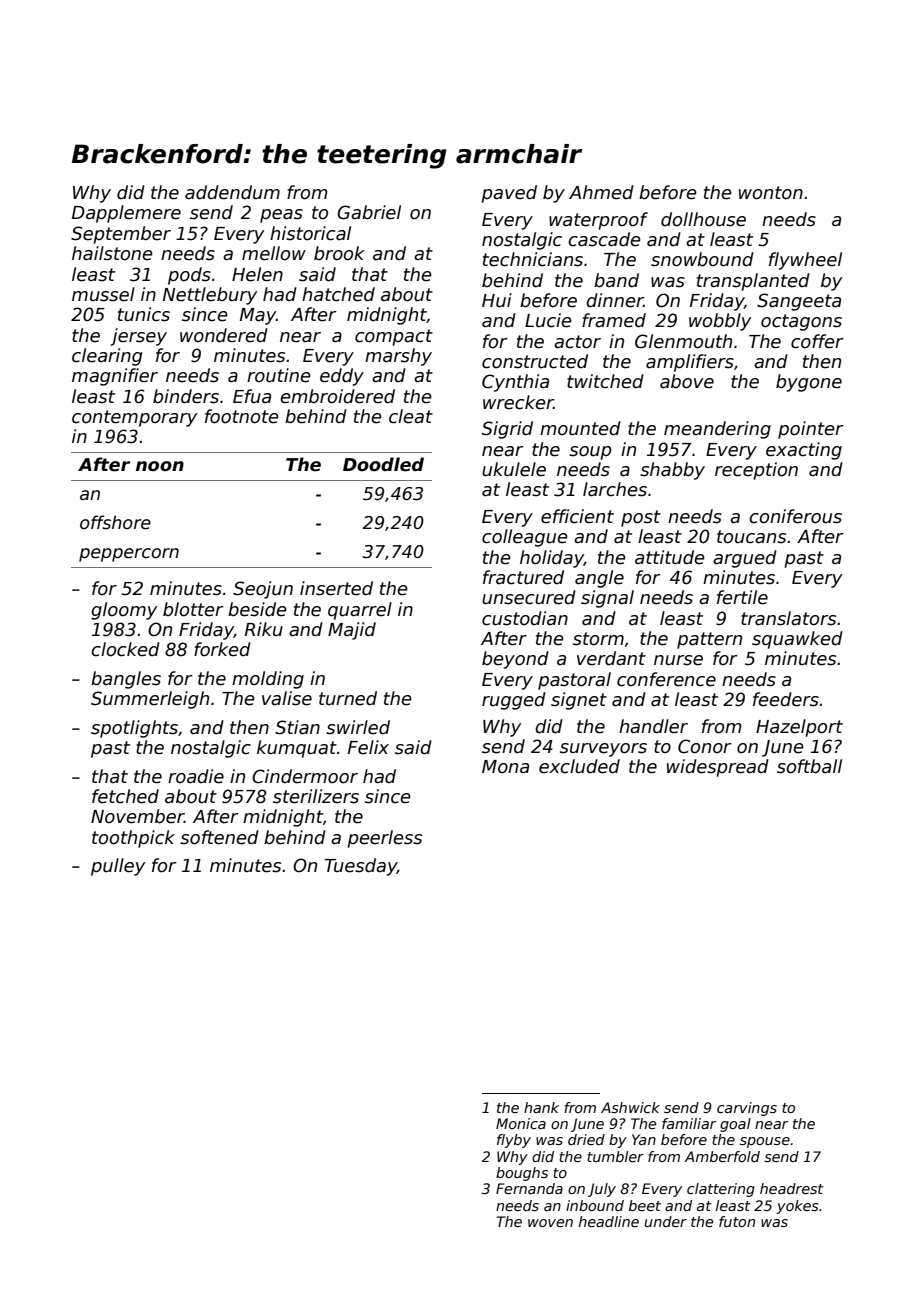 The height and width of the screenshot is (1298, 914). Describe the element at coordinates (316, 796) in the screenshot. I see `sterilizers` at that location.
